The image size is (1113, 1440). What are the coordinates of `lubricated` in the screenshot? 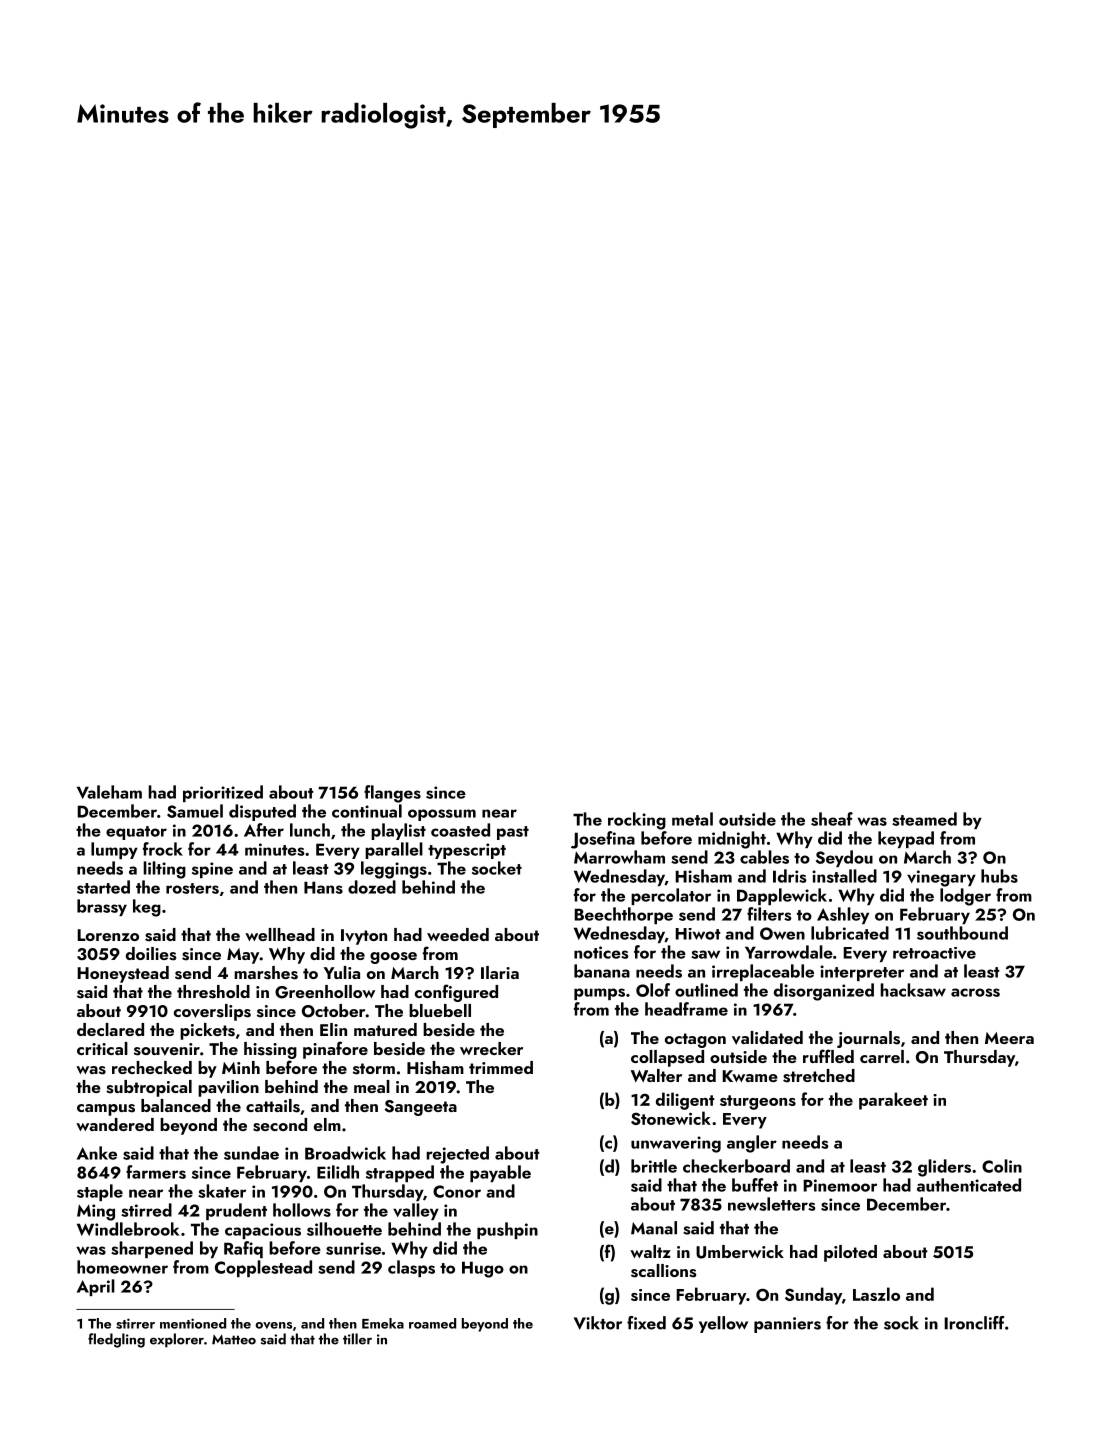 It's located at (850, 933).
